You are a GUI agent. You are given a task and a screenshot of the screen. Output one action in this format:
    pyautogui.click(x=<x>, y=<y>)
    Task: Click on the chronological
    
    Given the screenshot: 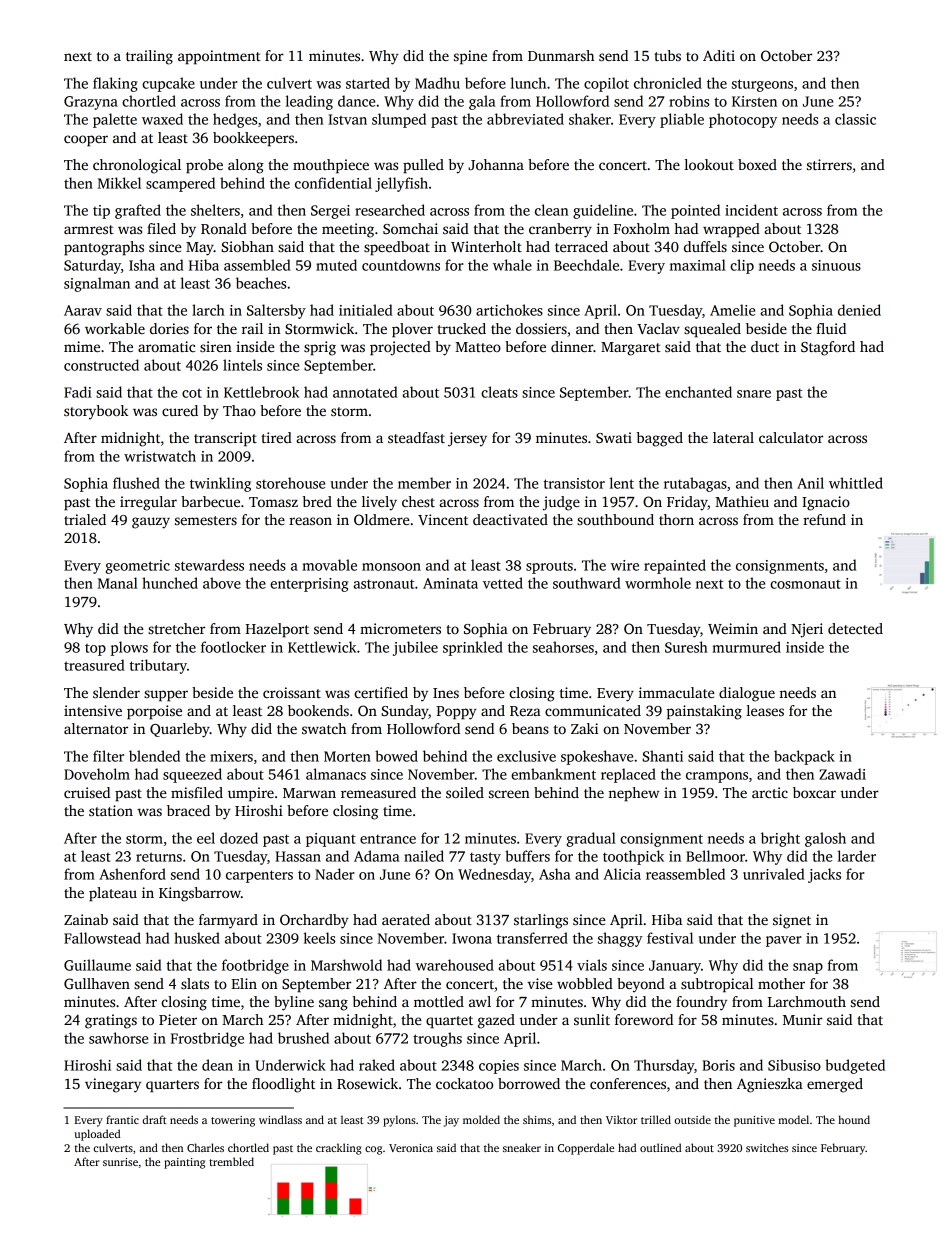 What is the action you would take?
    pyautogui.click(x=137, y=166)
